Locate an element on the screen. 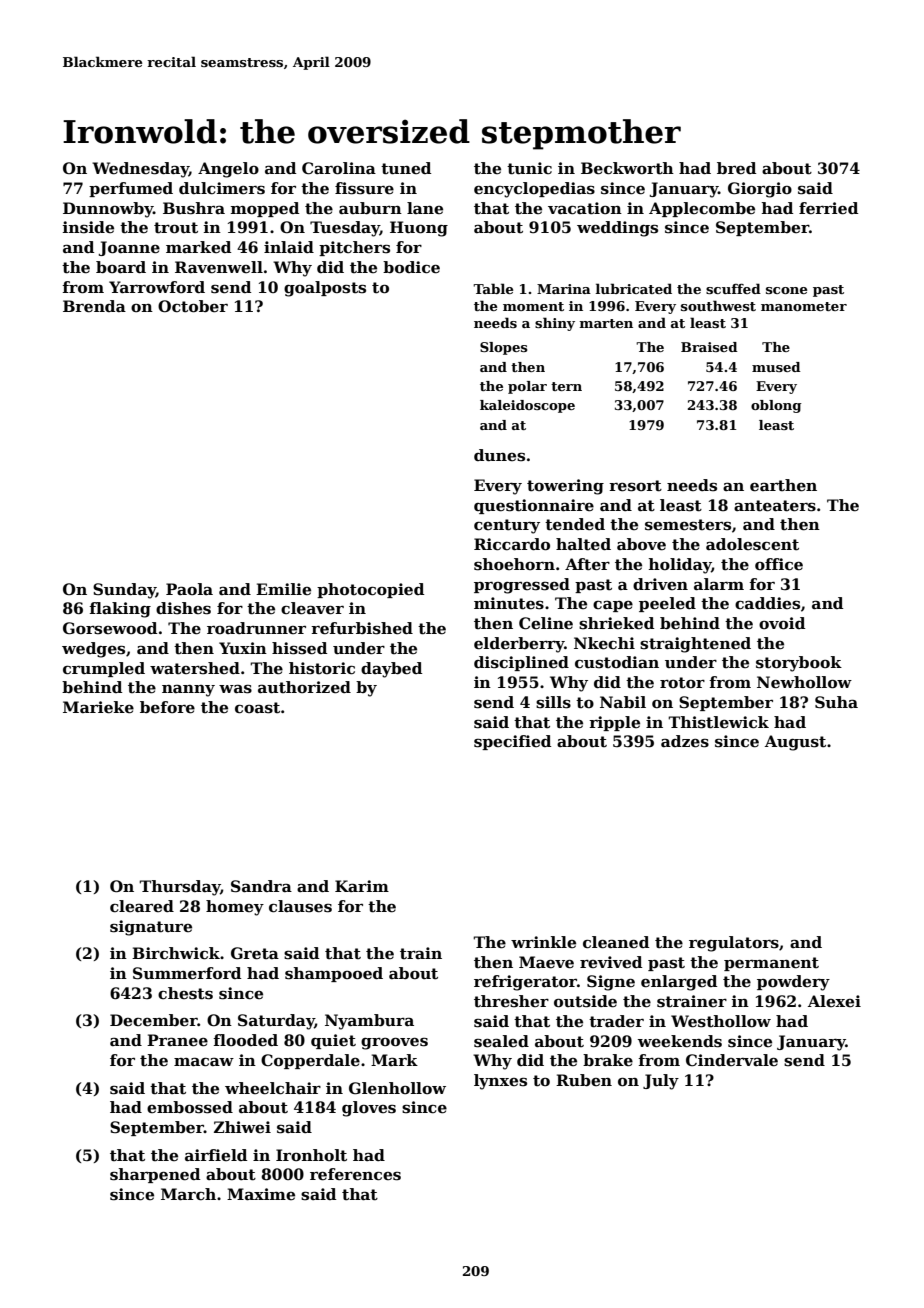 The height and width of the screenshot is (1308, 924). Sunday is located at coordinates (124, 591).
